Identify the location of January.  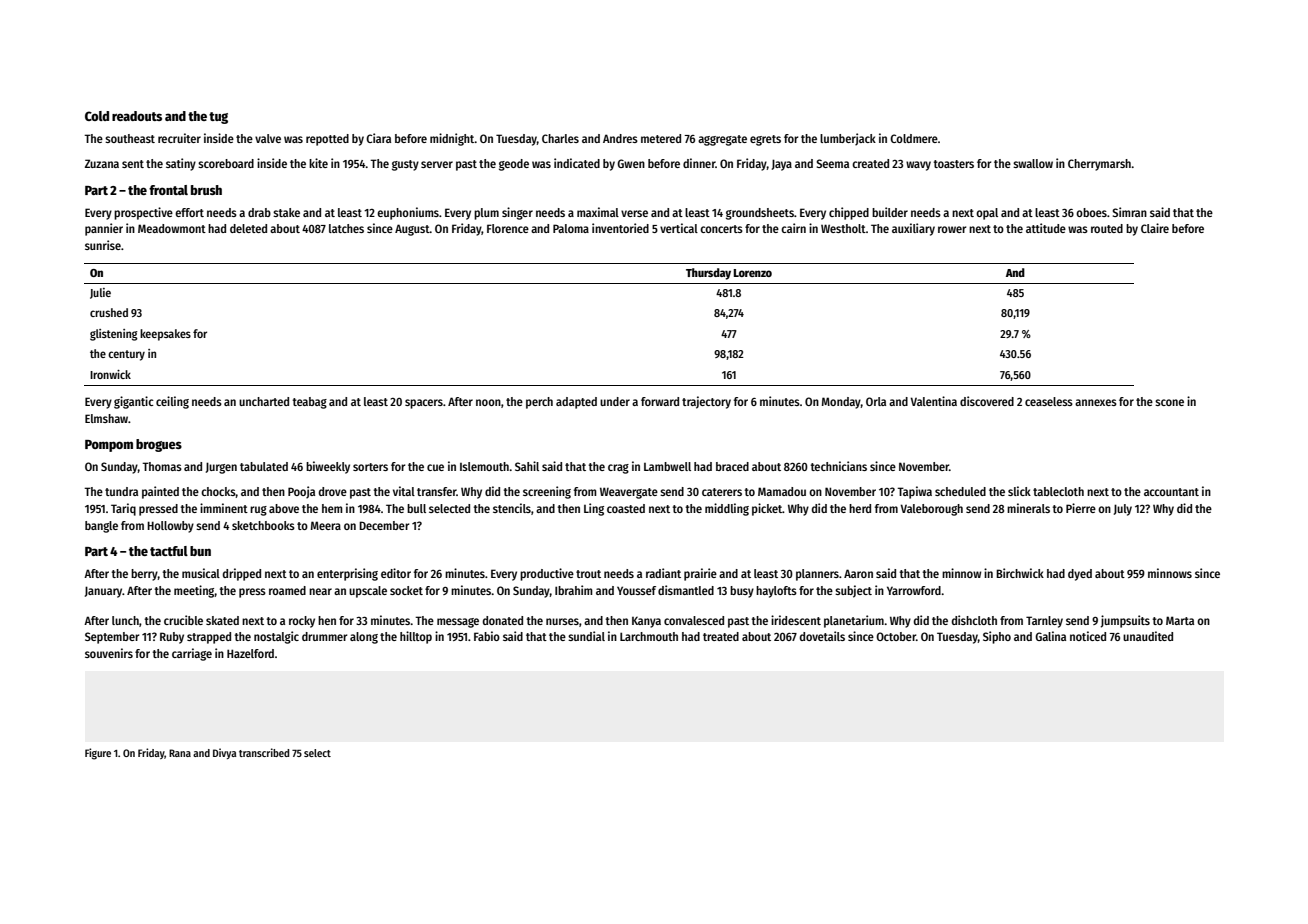
(104, 592).
